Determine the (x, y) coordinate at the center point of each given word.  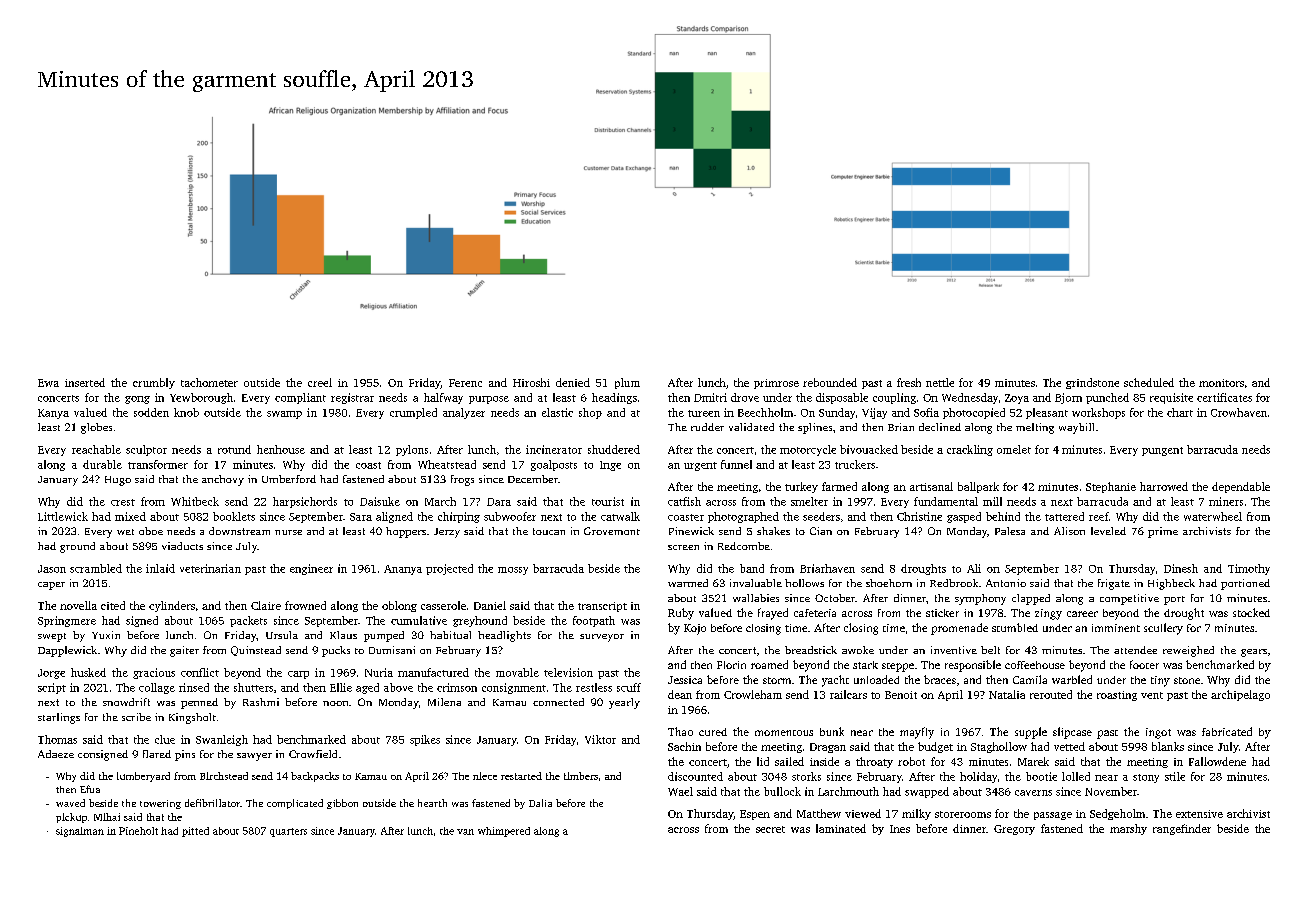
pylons (412, 450)
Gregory (1014, 830)
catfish (684, 501)
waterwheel (1213, 516)
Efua (90, 789)
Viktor (600, 739)
